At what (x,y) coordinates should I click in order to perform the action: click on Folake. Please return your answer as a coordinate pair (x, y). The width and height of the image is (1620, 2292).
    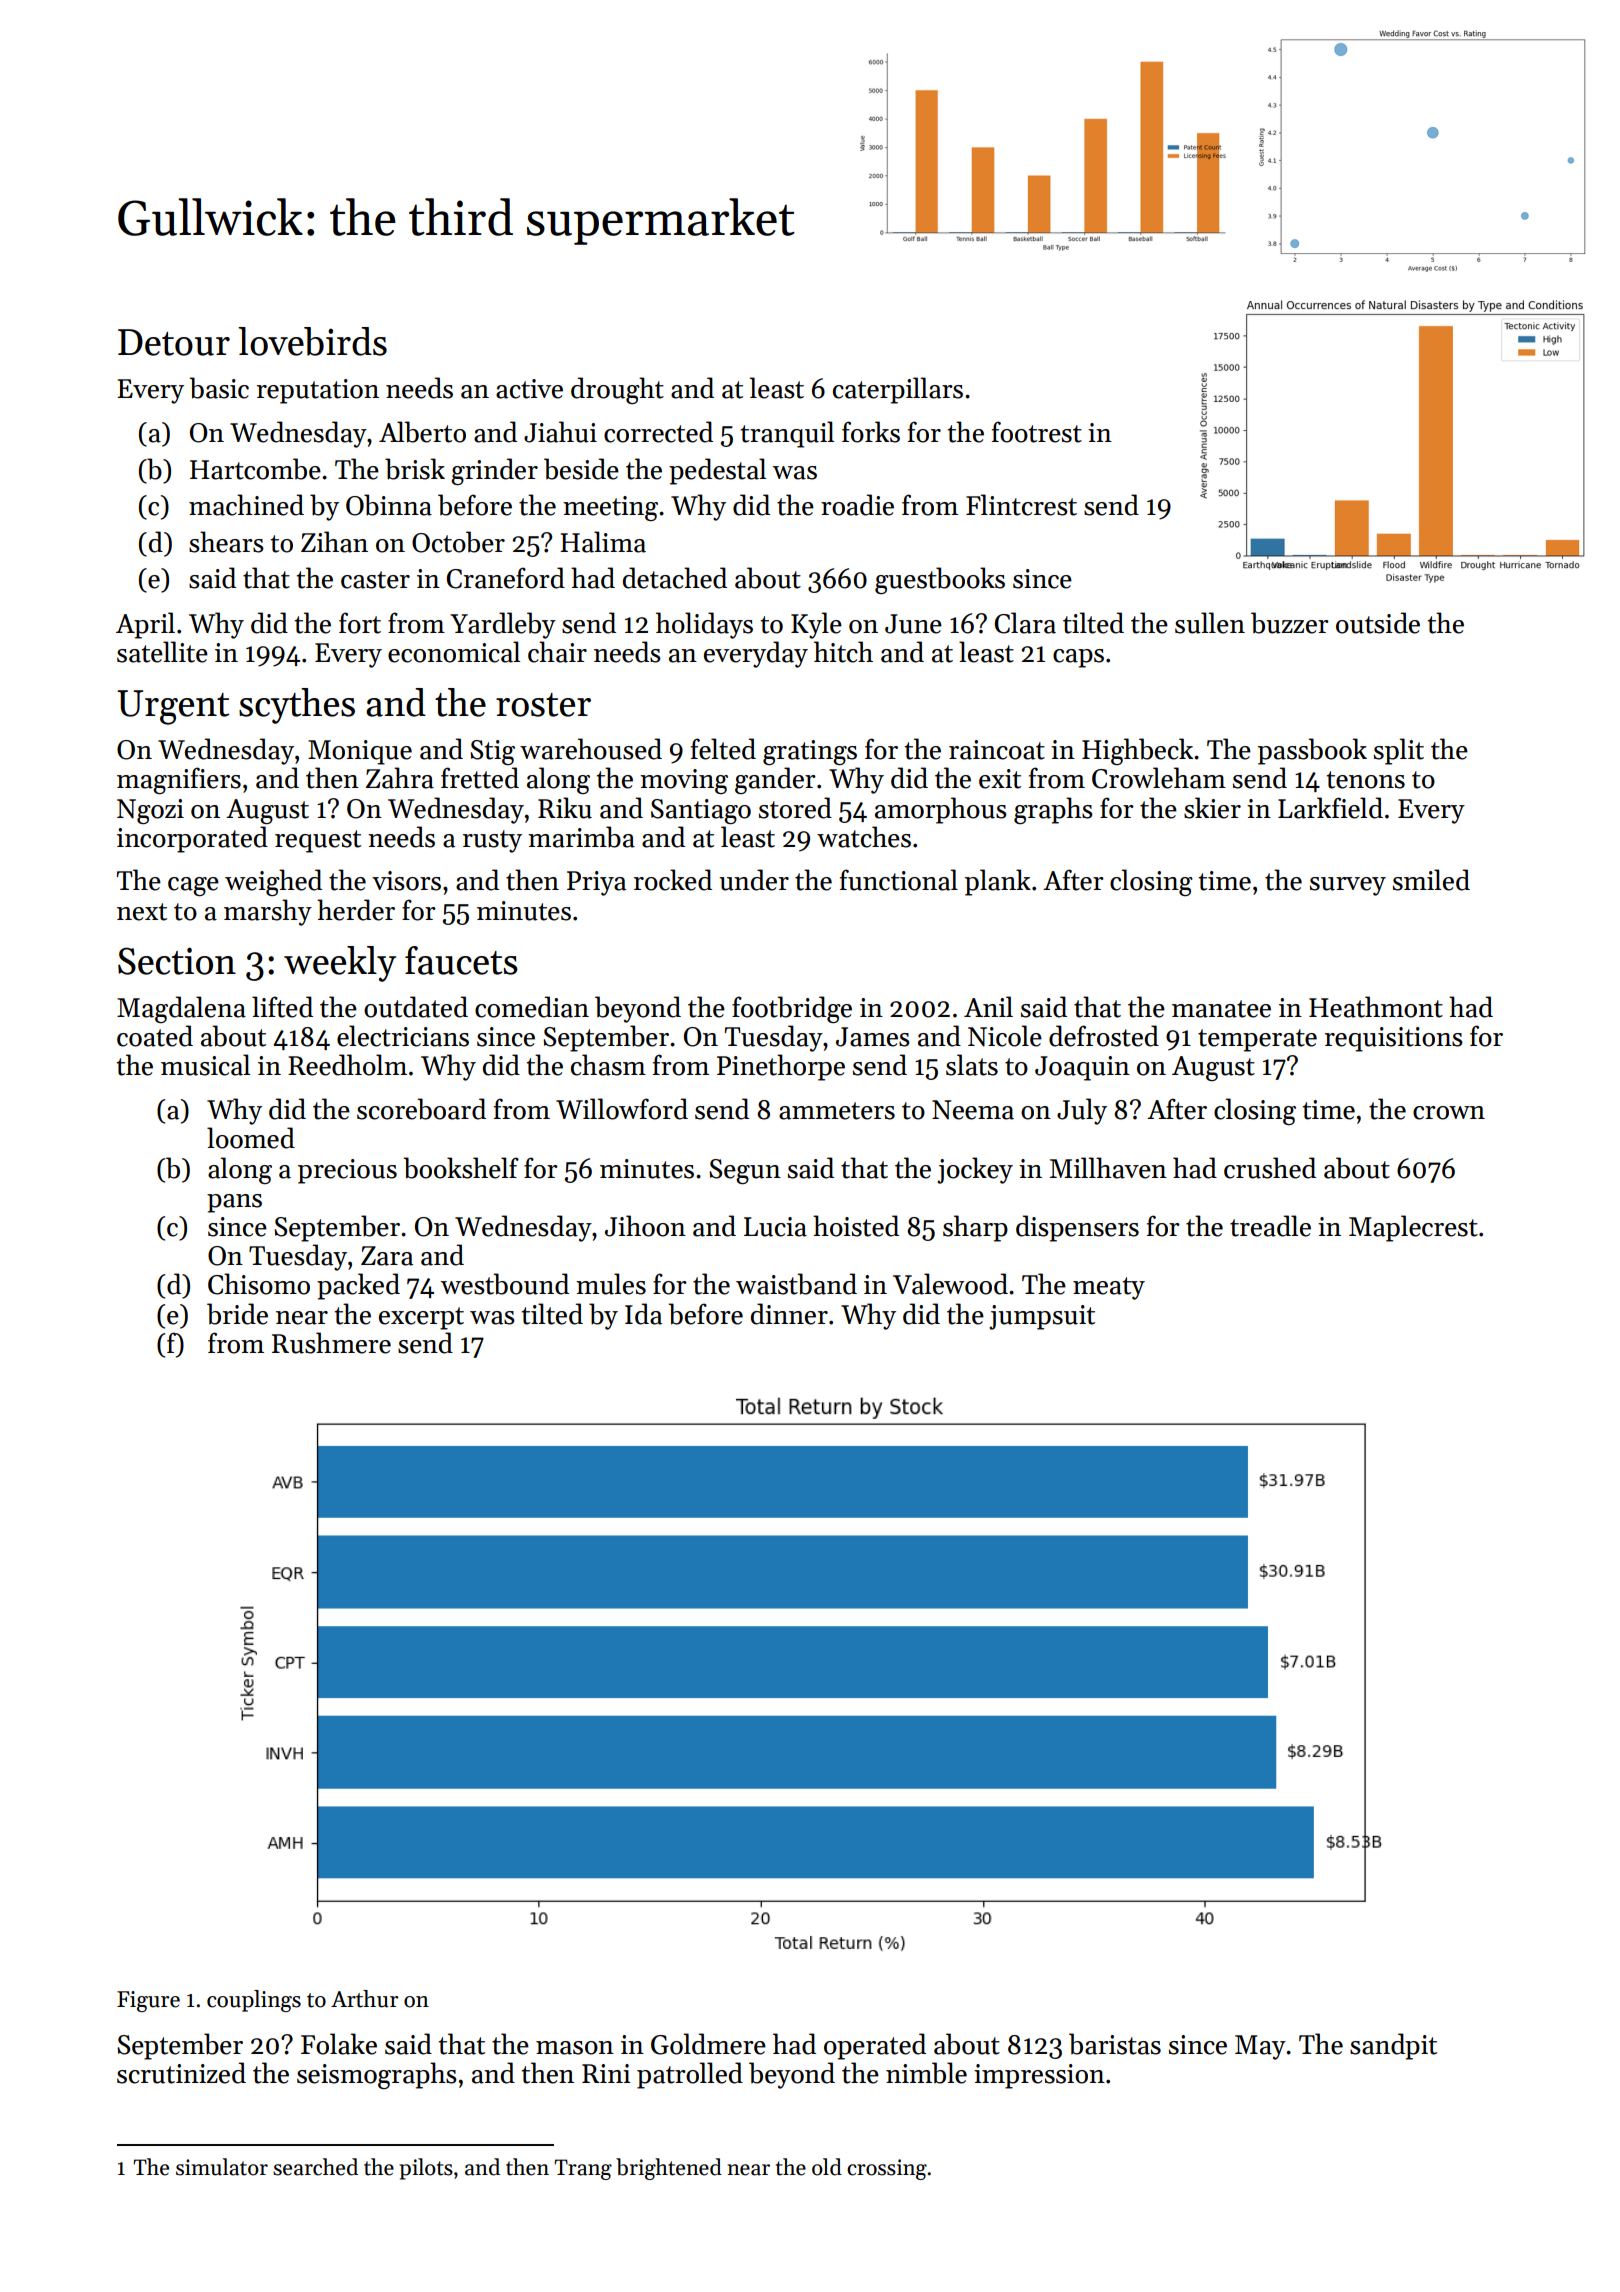
    Looking at the image, I should click on (339, 2044).
